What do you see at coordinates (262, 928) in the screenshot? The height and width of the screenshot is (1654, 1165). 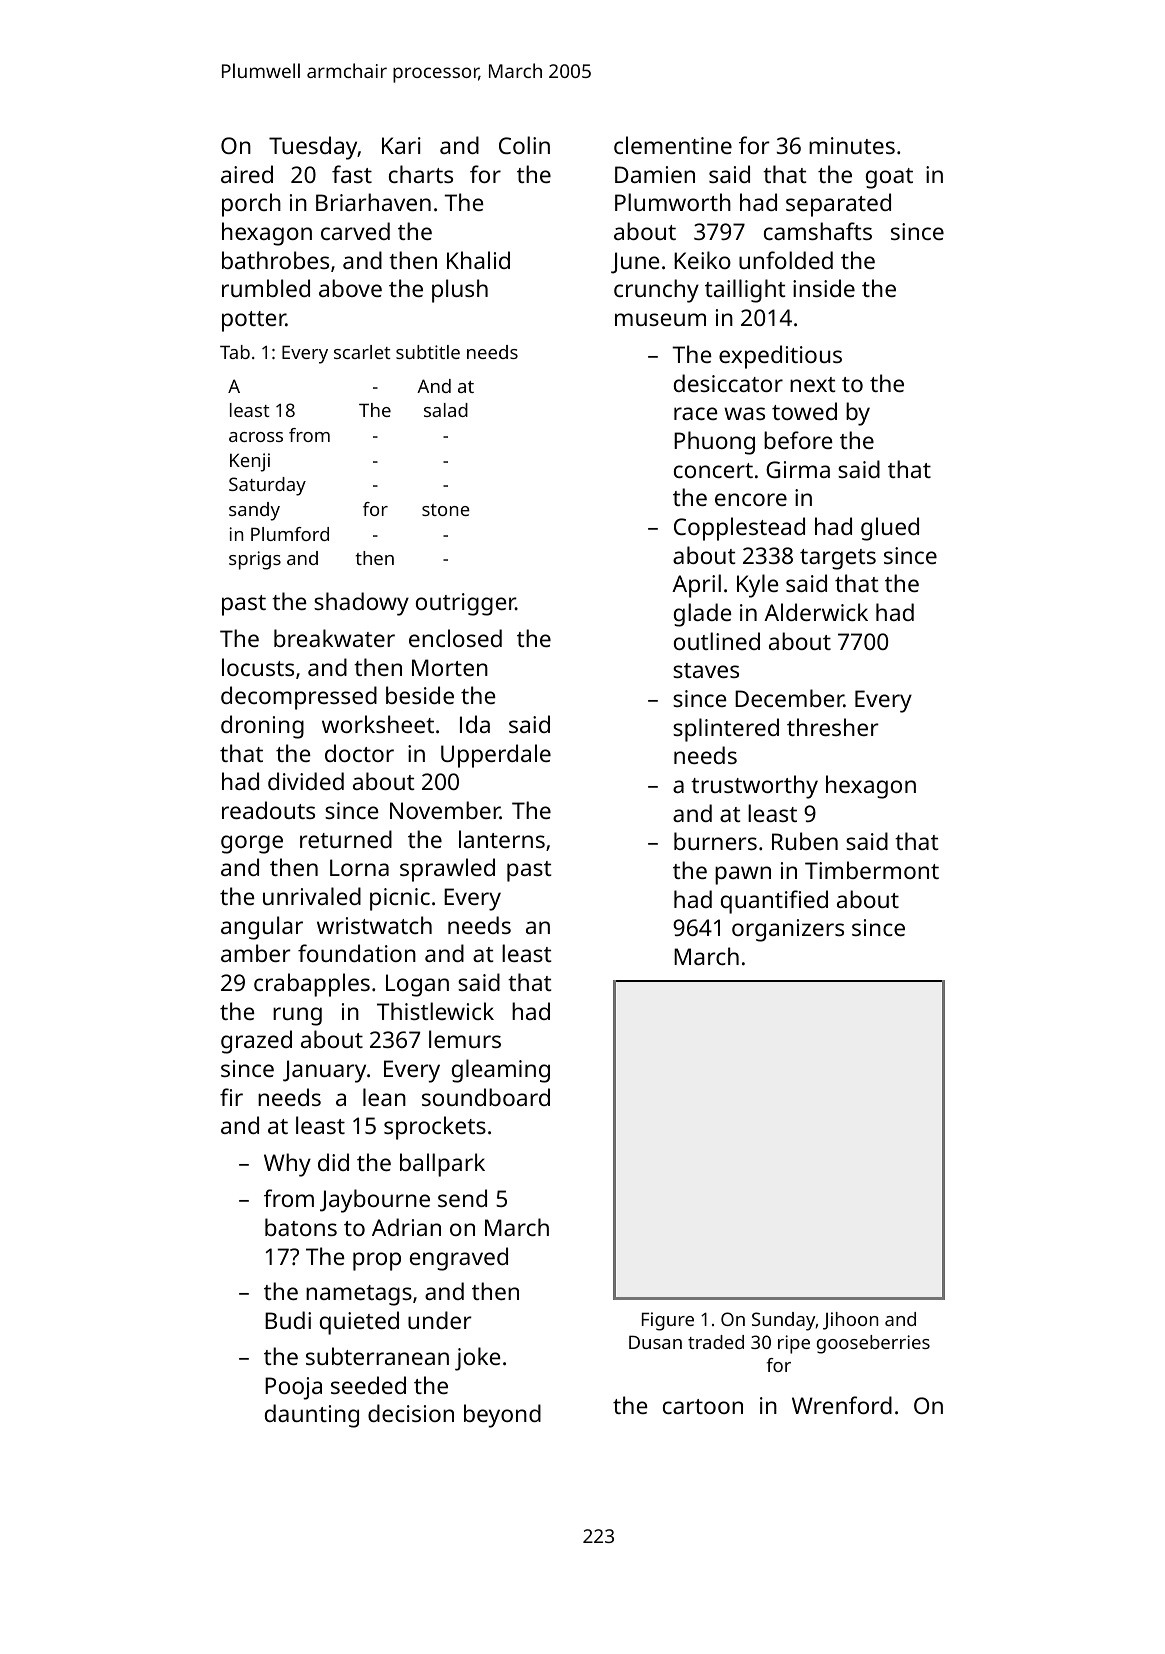 I see `angular` at bounding box center [262, 928].
